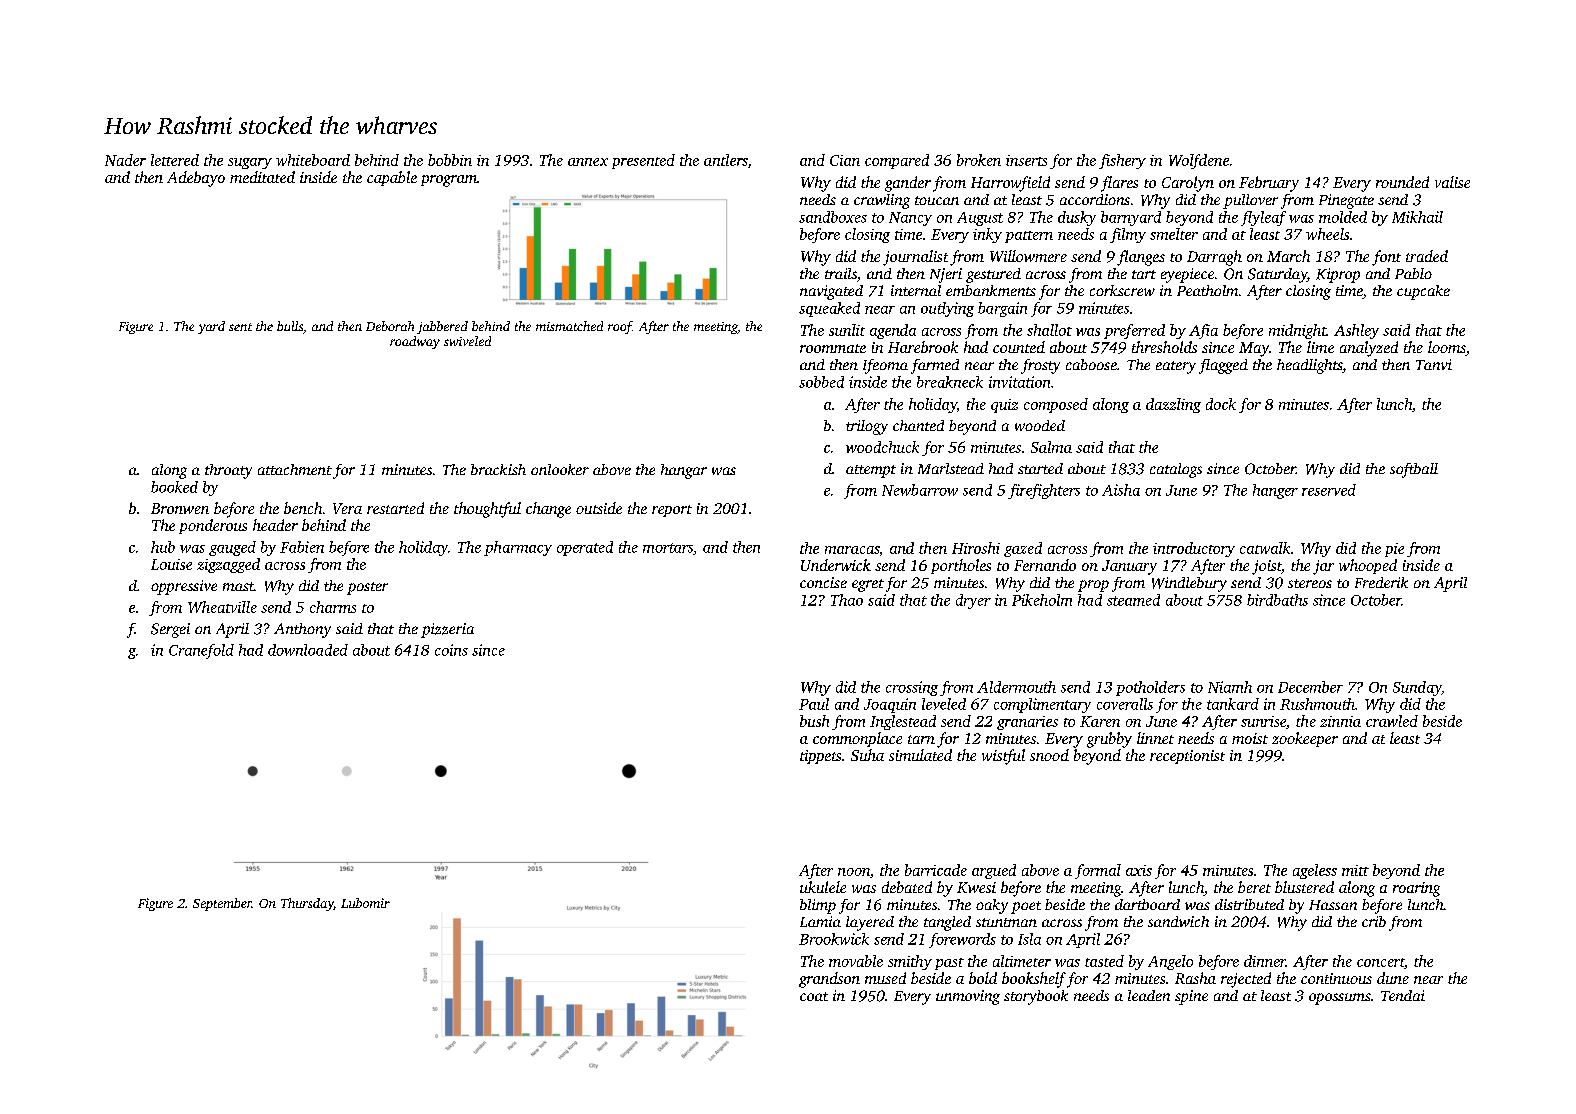 The height and width of the page is (1114, 1576). I want to click on midnight, so click(1297, 331).
